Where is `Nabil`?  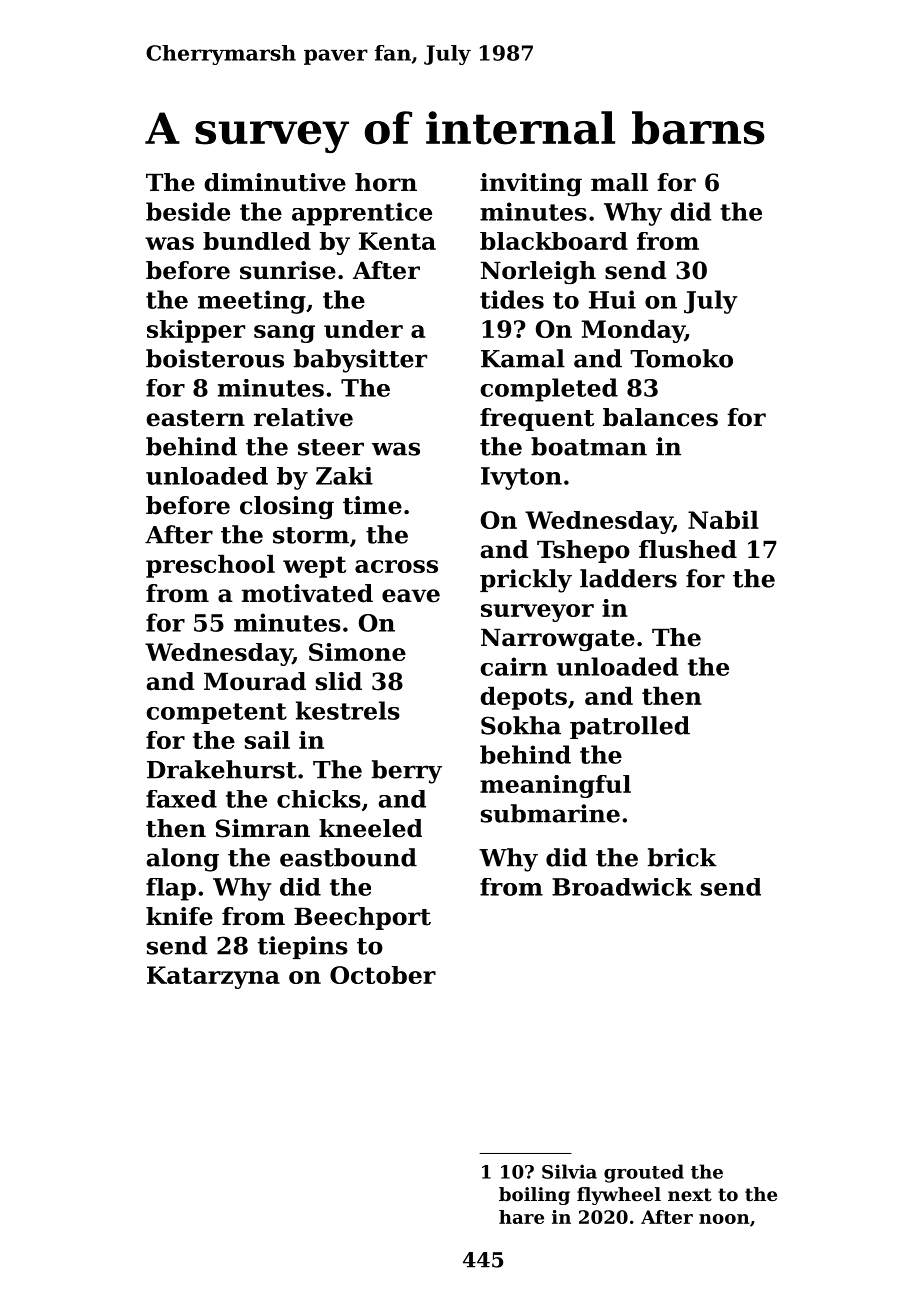 Nabil is located at coordinates (723, 520).
